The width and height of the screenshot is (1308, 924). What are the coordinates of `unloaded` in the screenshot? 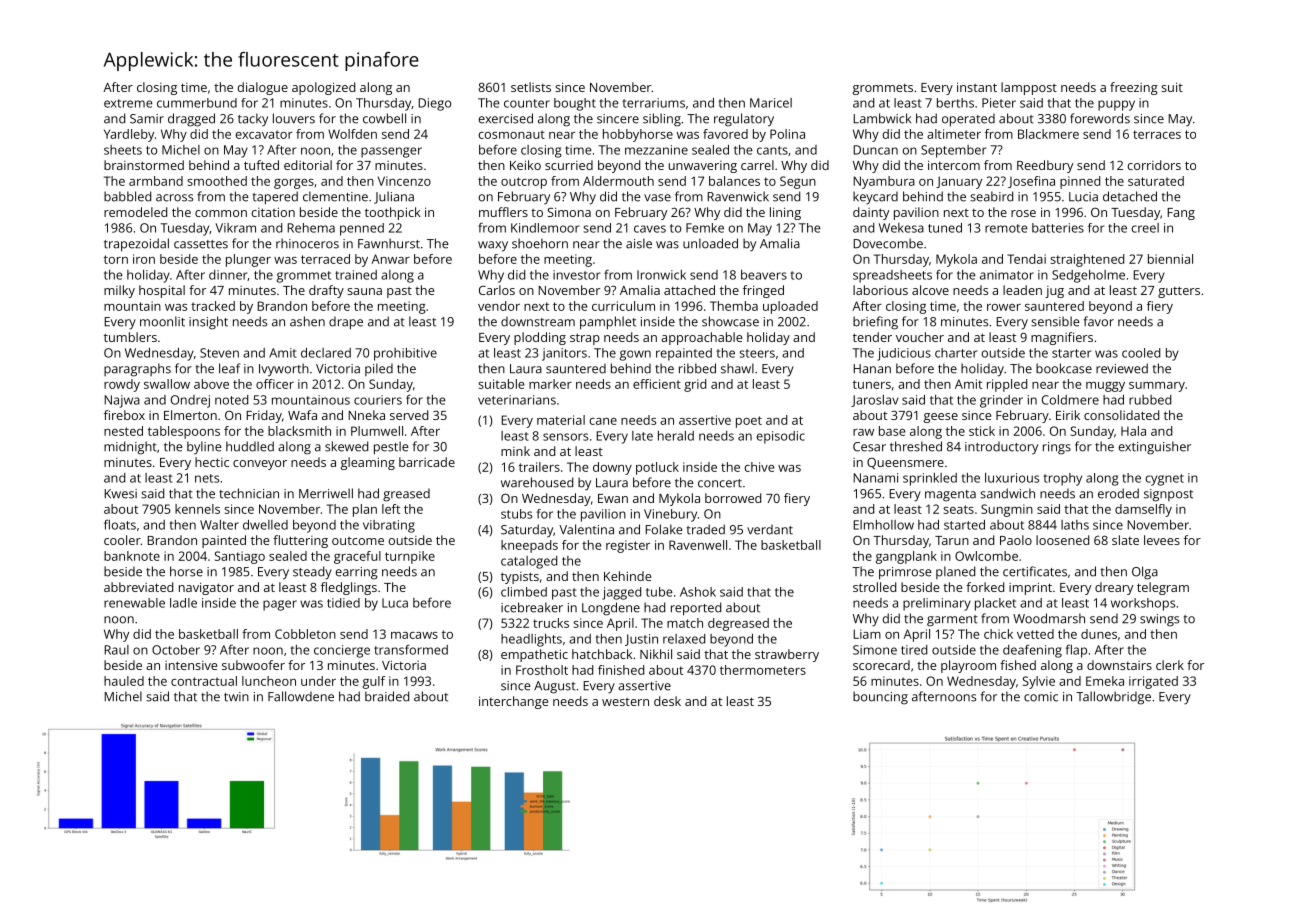 It's located at (710, 243).
